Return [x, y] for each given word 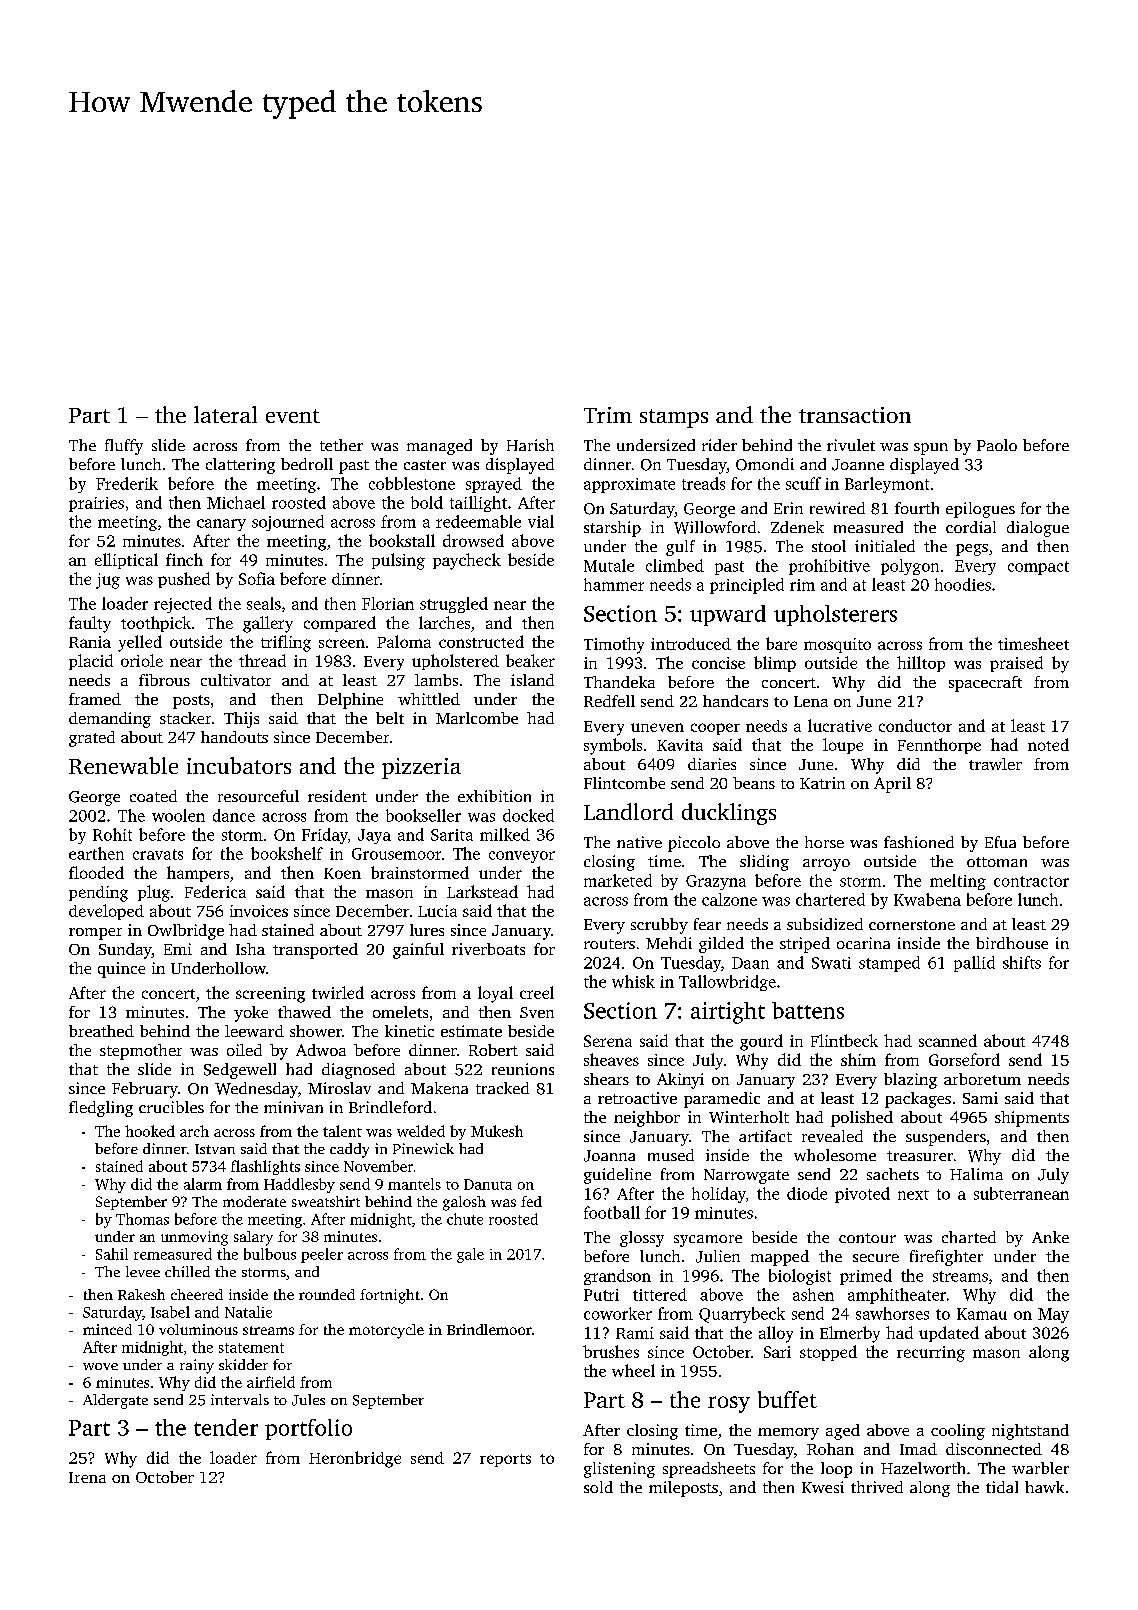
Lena [811, 701]
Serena [608, 1041]
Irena [87, 1477]
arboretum [982, 1079]
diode [807, 1193]
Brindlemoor [489, 1329]
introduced [691, 644]
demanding [110, 720]
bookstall [402, 540]
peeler [322, 1255]
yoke [251, 1014]
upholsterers [835, 615]
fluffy [124, 447]
